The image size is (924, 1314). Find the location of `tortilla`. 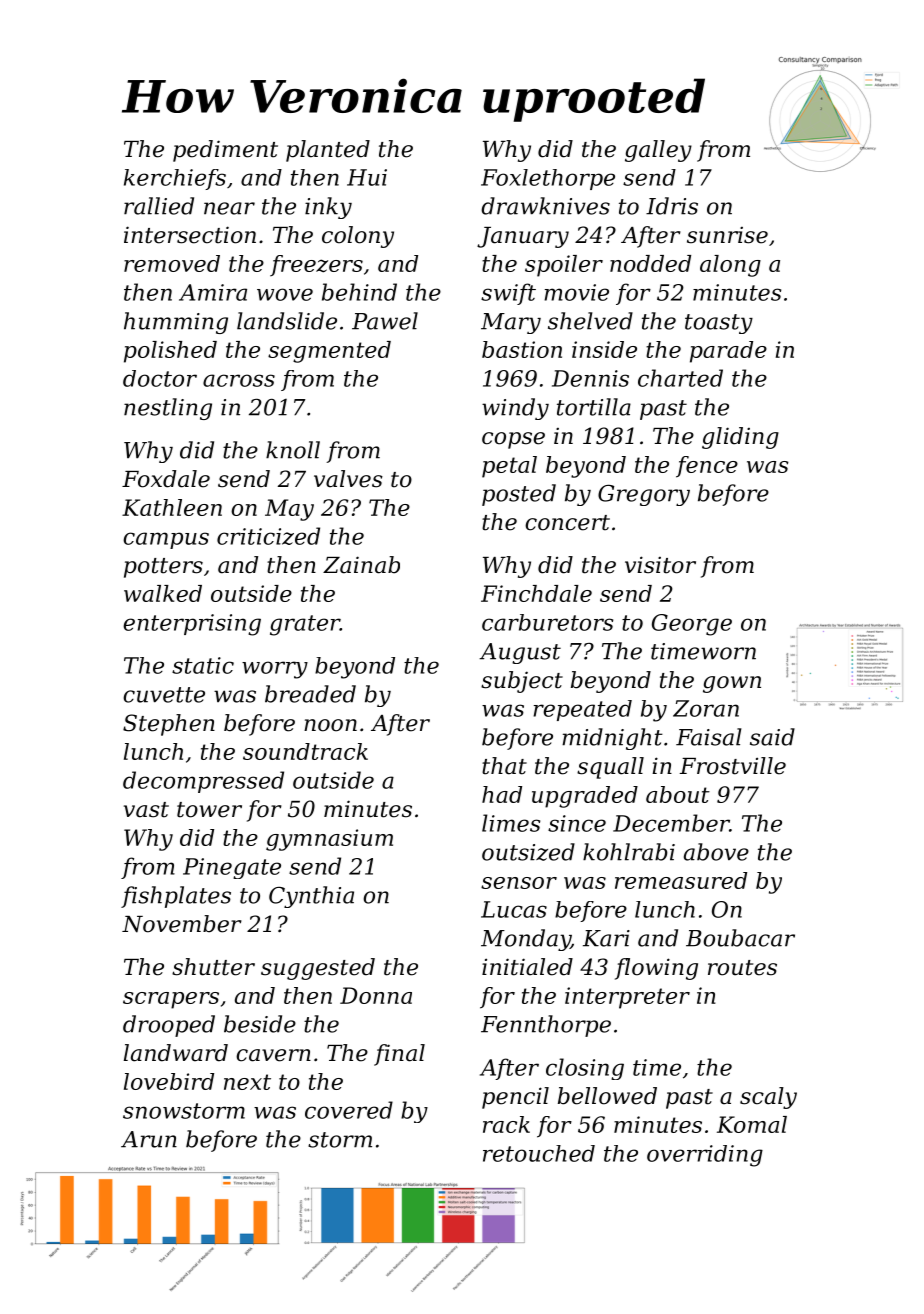

tortilla is located at coordinates (594, 407).
